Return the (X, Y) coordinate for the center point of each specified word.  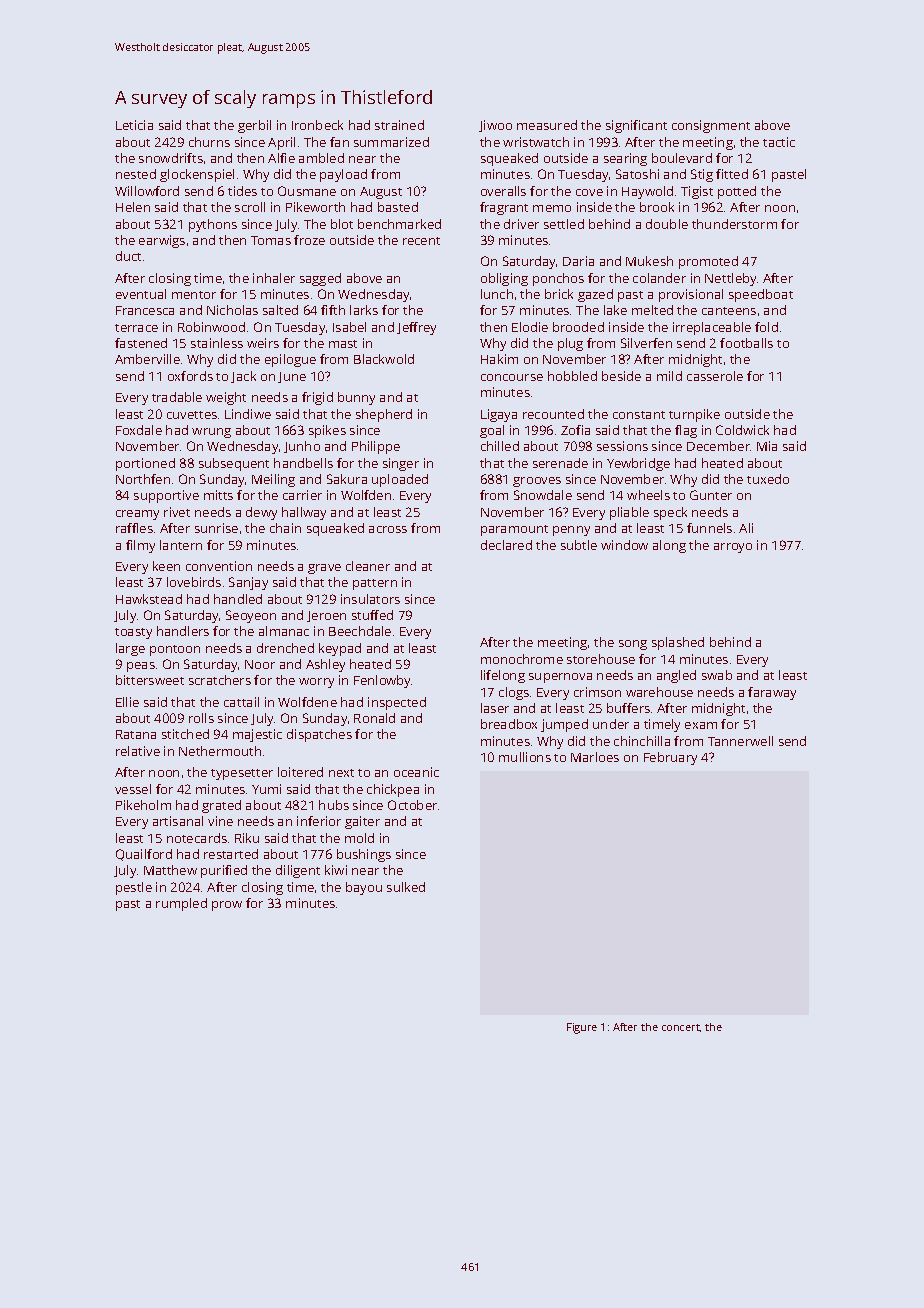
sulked (406, 887)
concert (681, 1027)
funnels (709, 528)
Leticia (134, 125)
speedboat (761, 295)
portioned (145, 464)
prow (227, 906)
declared (506, 545)
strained (399, 125)
